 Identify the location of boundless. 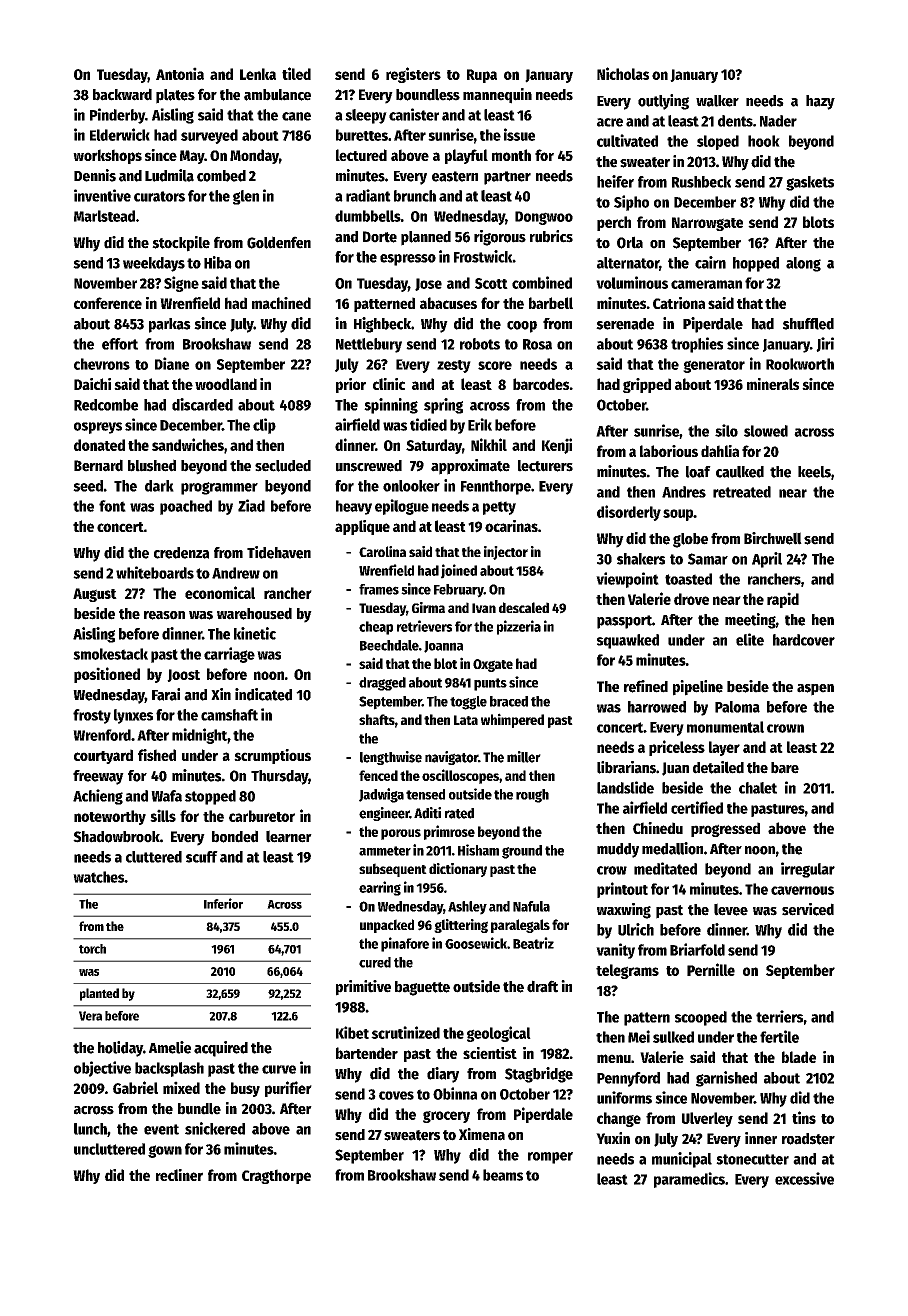
(428, 95).
